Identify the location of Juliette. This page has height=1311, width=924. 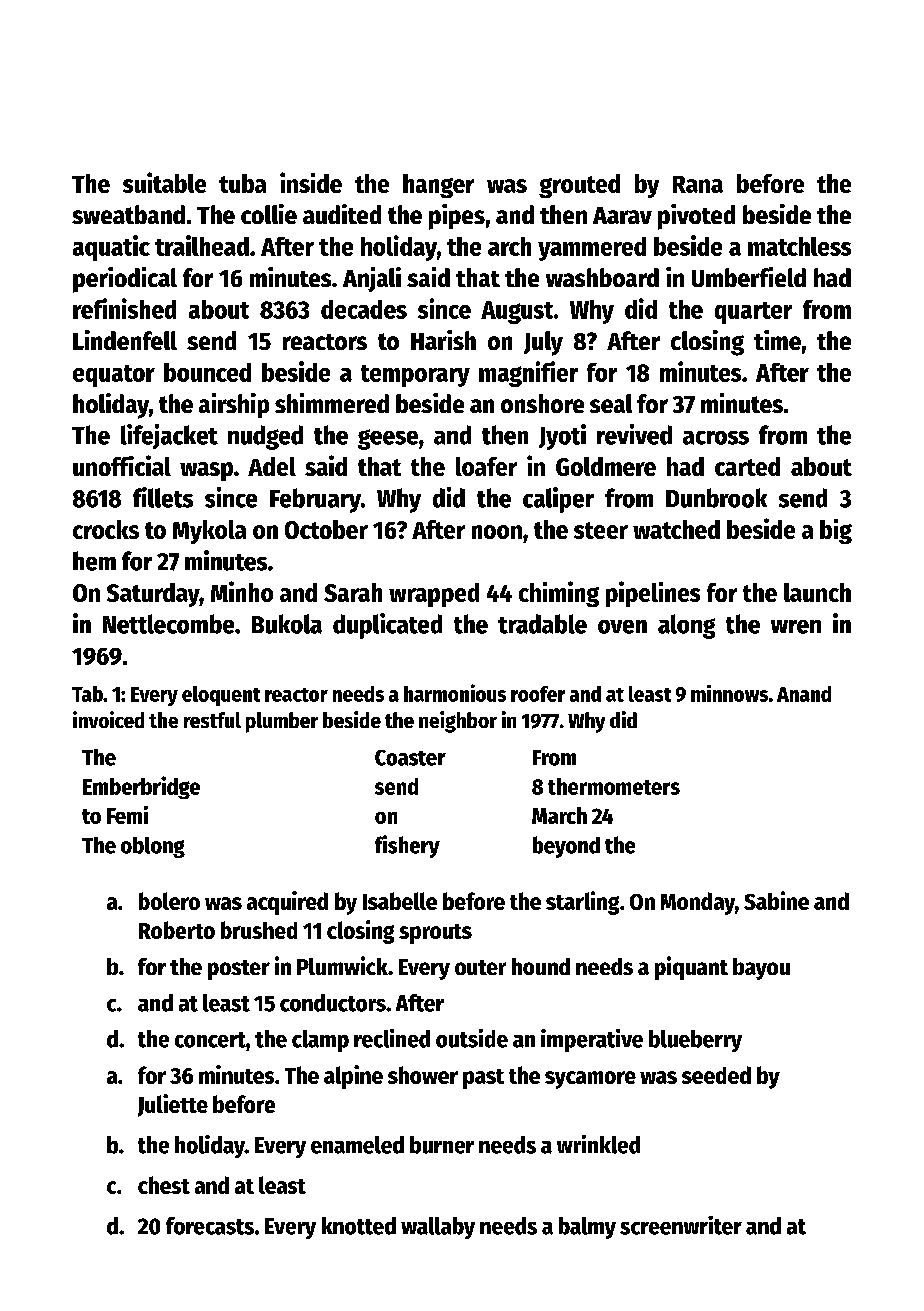
(173, 1105).
